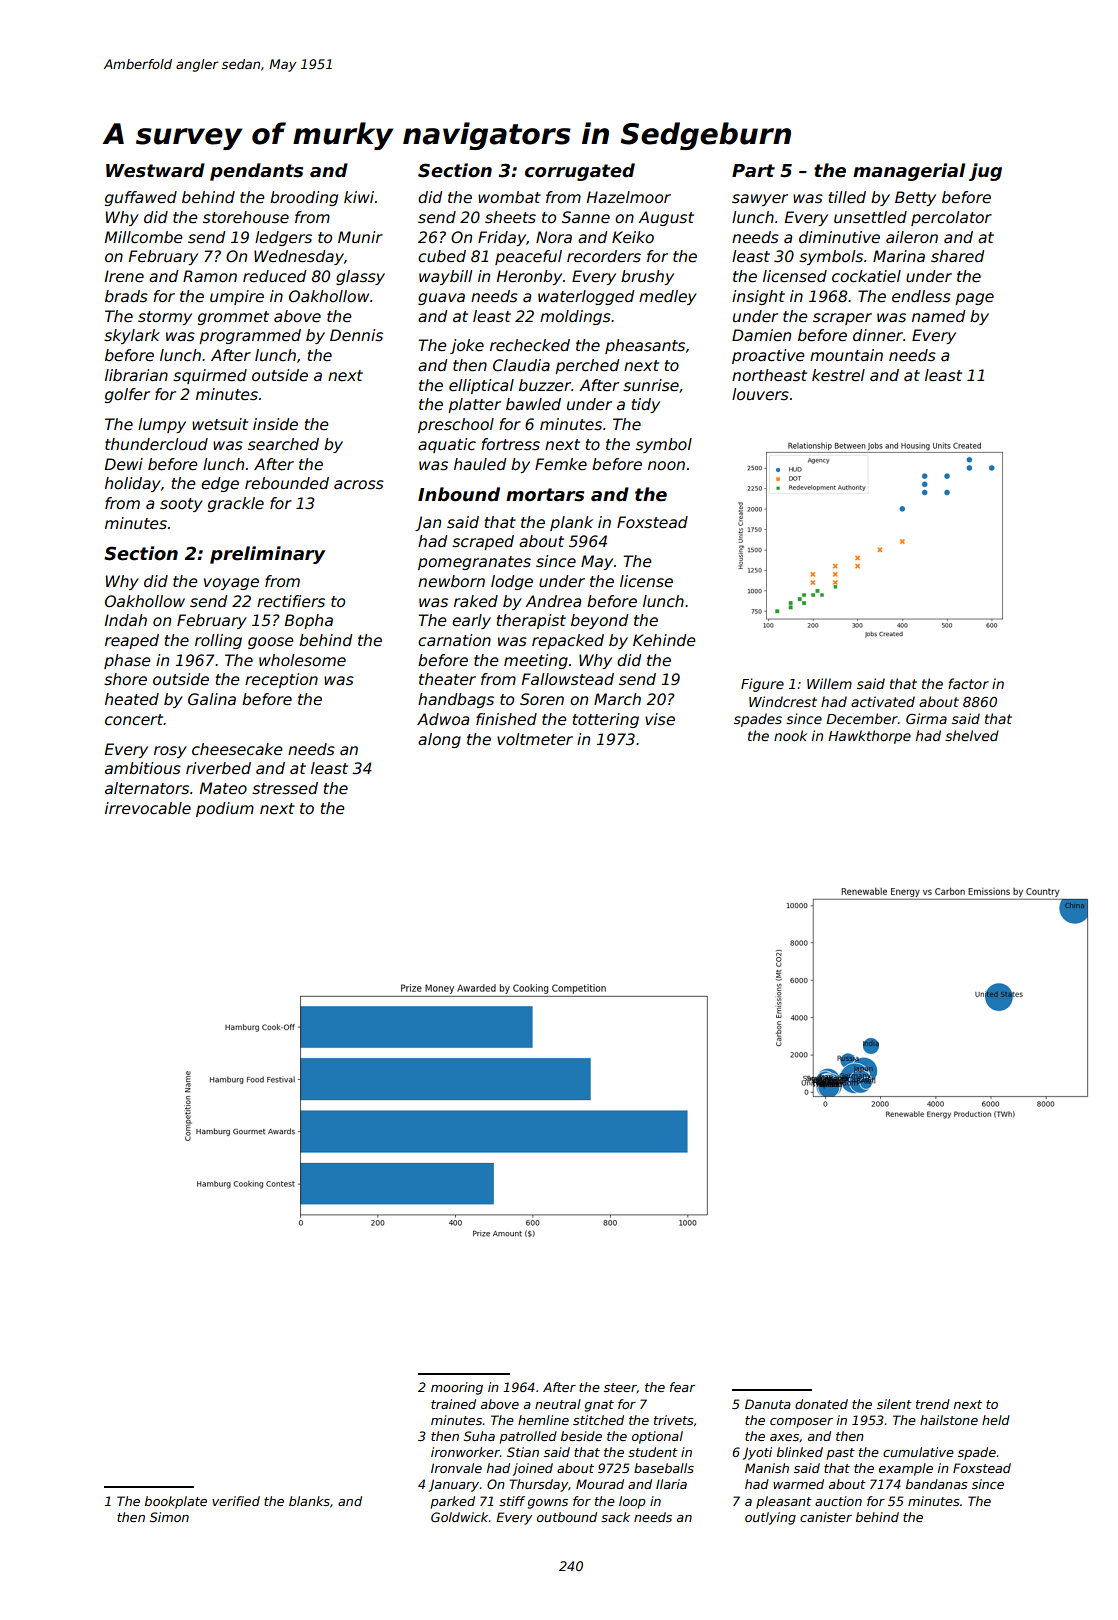 Image resolution: width=1118 pixels, height=1620 pixels. I want to click on Simon, so click(169, 1517).
